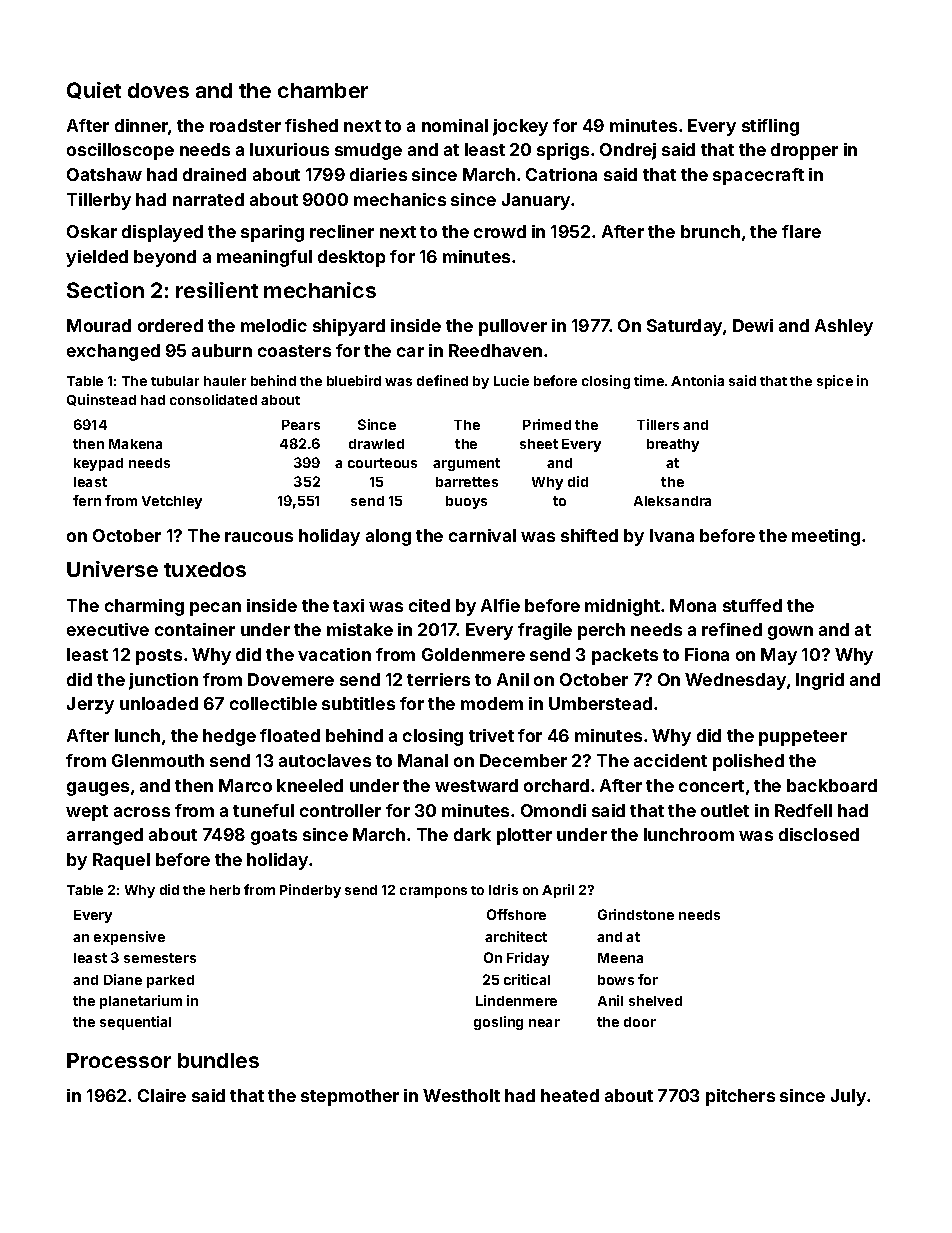 This image has height=1233, width=952. I want to click on consolidated, so click(213, 399).
